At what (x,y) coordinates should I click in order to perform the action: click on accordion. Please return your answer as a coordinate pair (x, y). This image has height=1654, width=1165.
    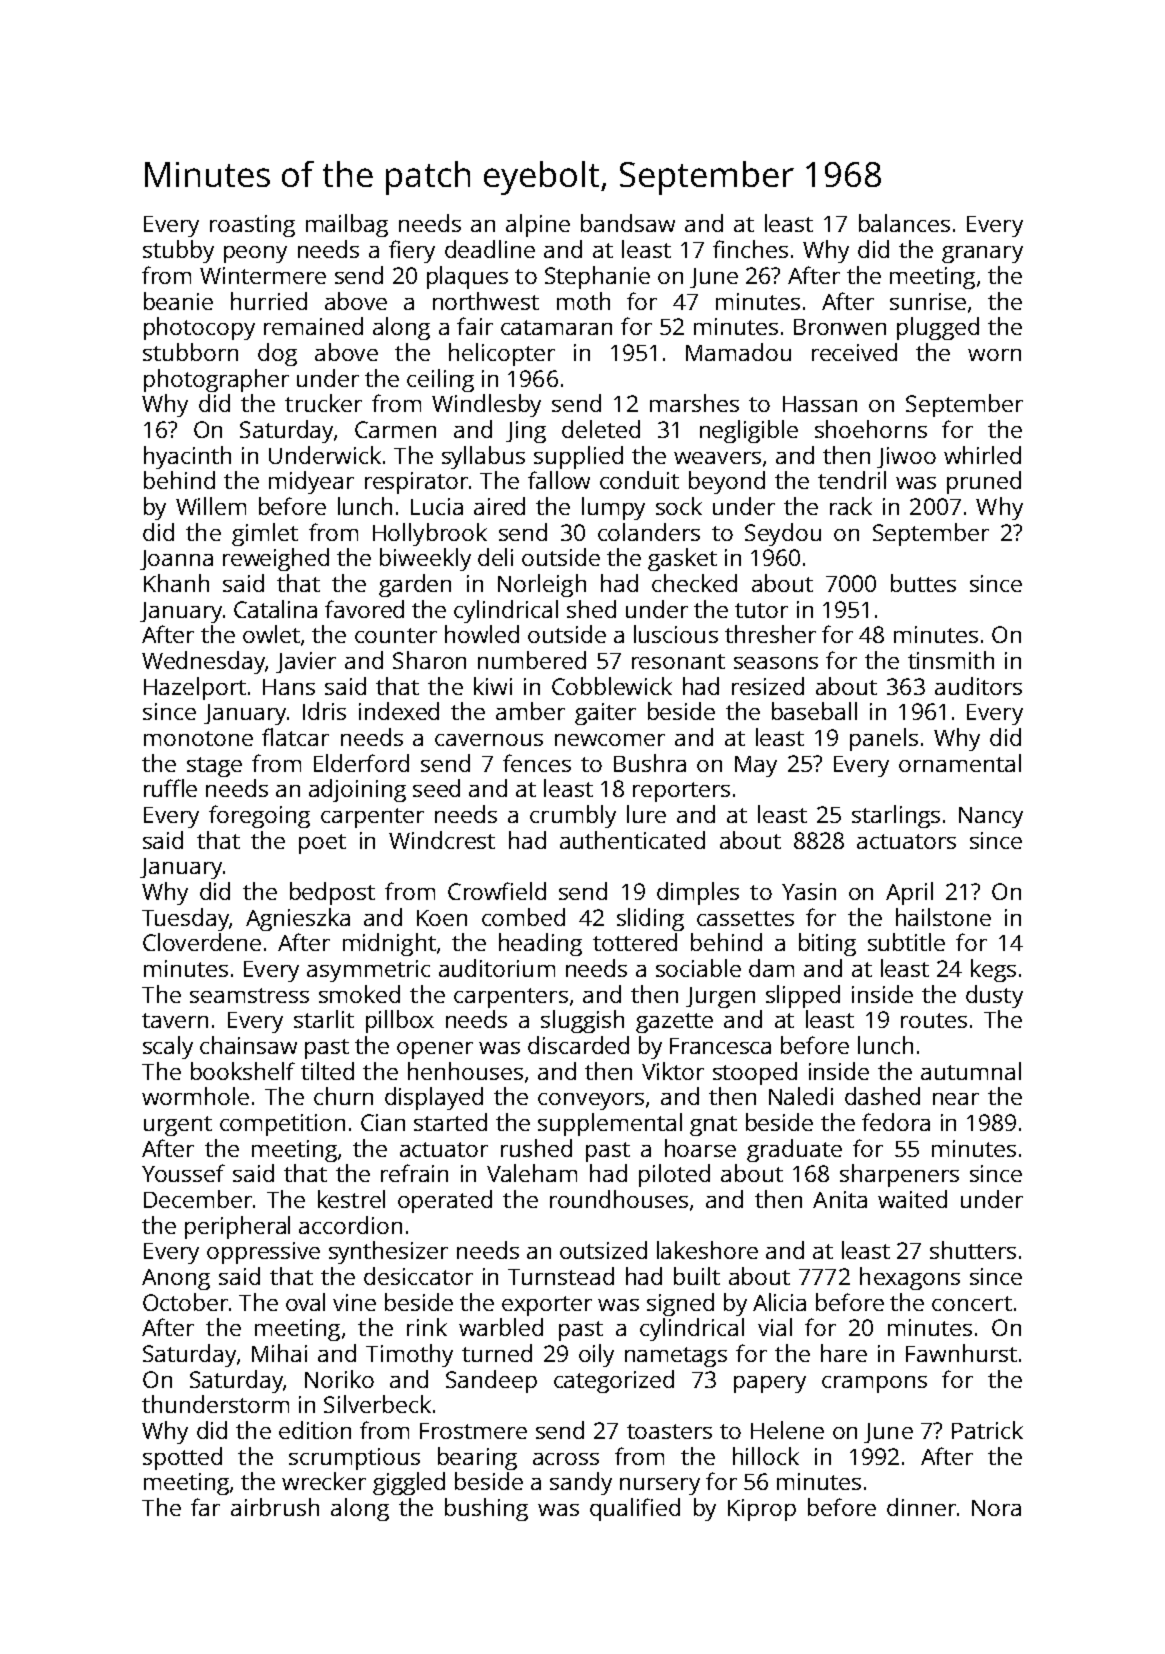
    Looking at the image, I should click on (350, 1225).
